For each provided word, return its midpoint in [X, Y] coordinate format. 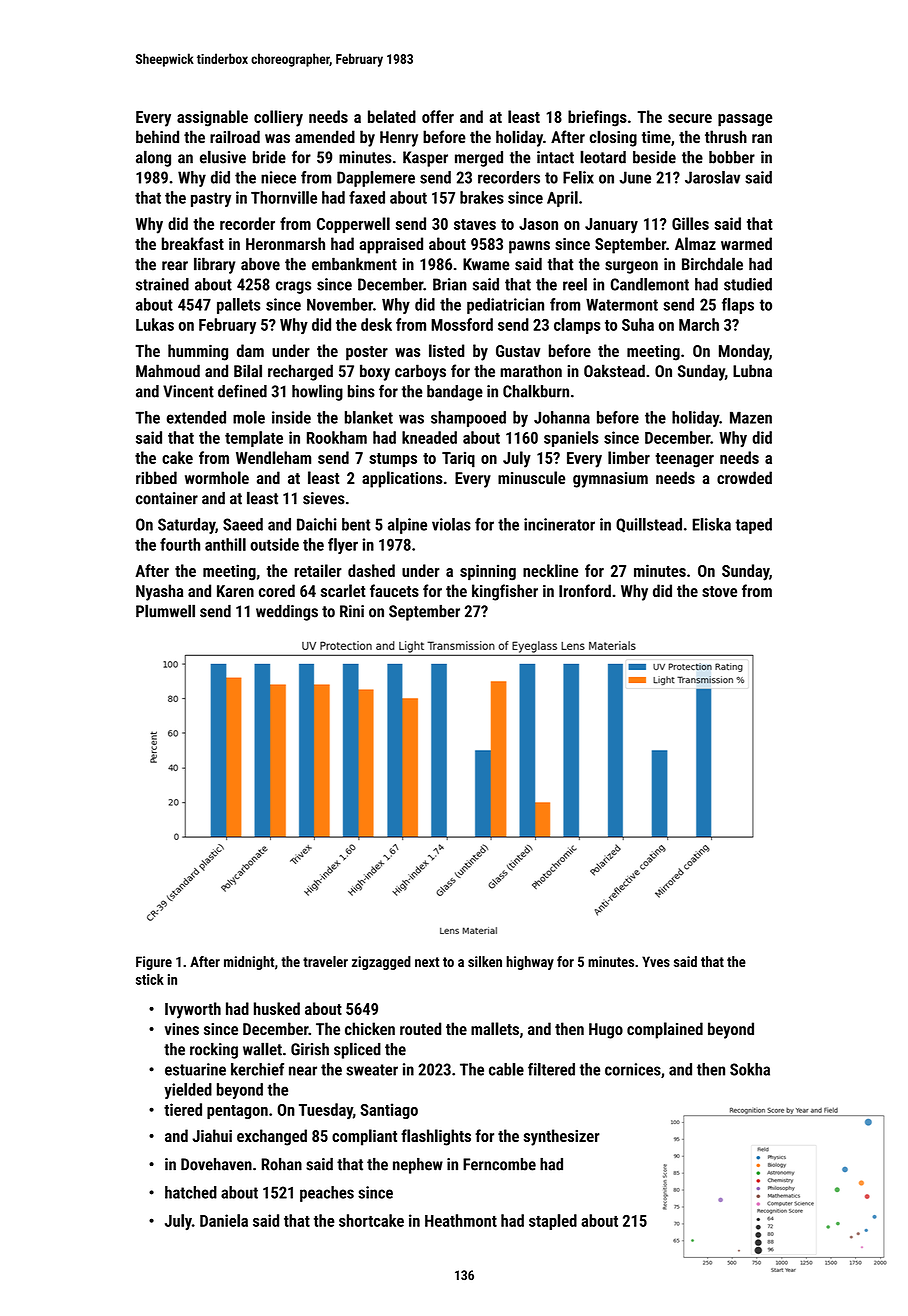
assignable [212, 118]
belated [392, 116]
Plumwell [165, 611]
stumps [393, 460]
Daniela [224, 1220]
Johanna [562, 417]
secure [690, 118]
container [167, 498]
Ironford [585, 591]
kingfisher [505, 592]
